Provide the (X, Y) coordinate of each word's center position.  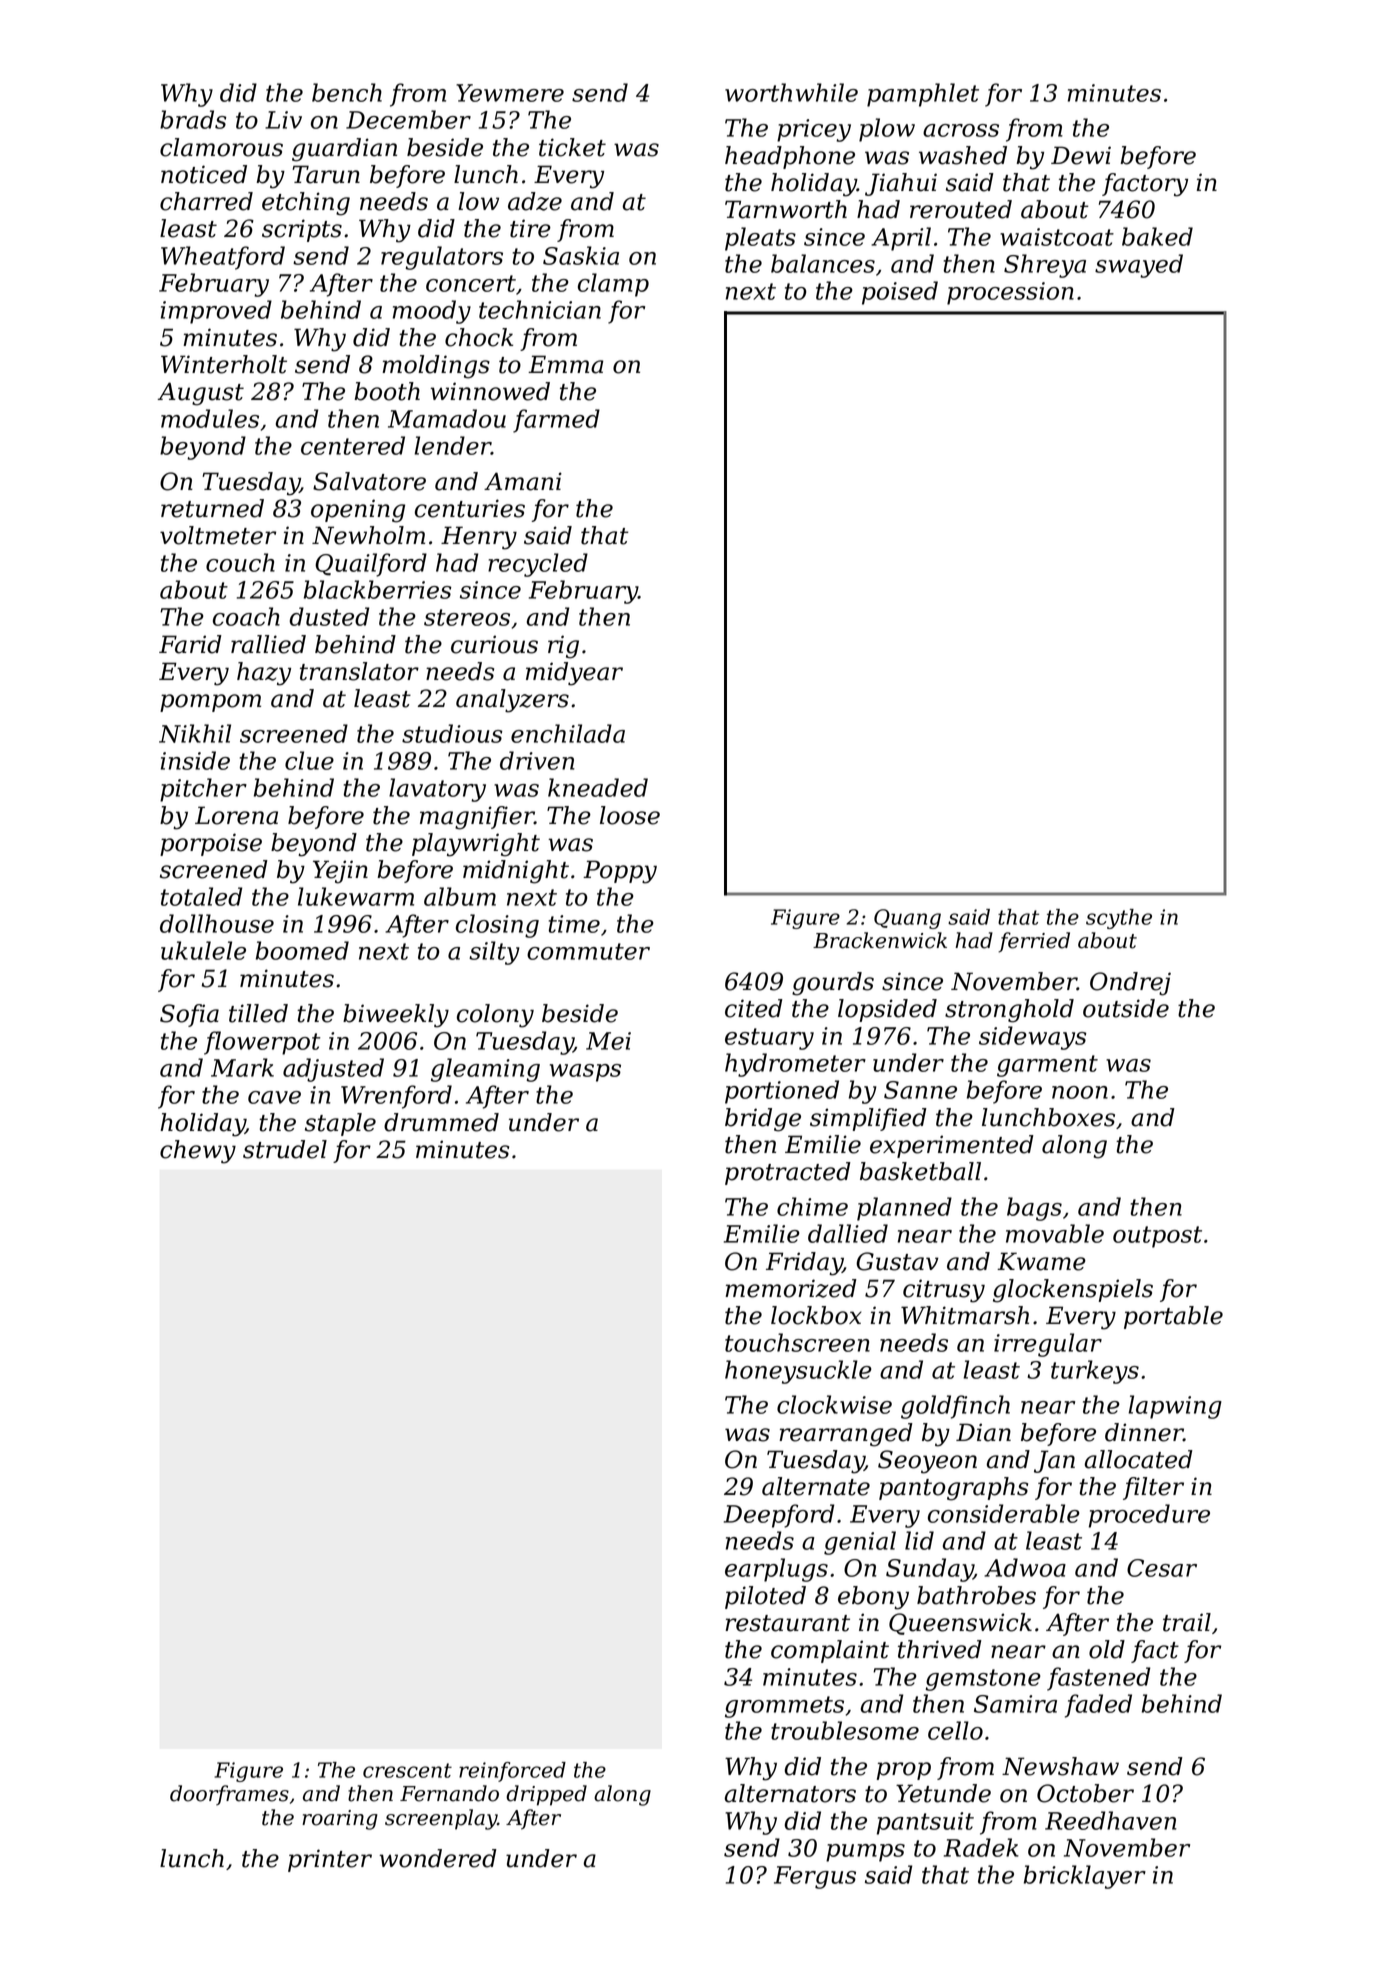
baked (1157, 236)
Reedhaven (1111, 1820)
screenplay (441, 1819)
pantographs (953, 1489)
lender (452, 445)
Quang (907, 919)
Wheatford (223, 258)
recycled (538, 565)
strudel (285, 1149)
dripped (546, 1795)
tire (530, 228)
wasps (585, 1073)
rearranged (846, 1435)
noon (1080, 1092)
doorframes (229, 1795)
